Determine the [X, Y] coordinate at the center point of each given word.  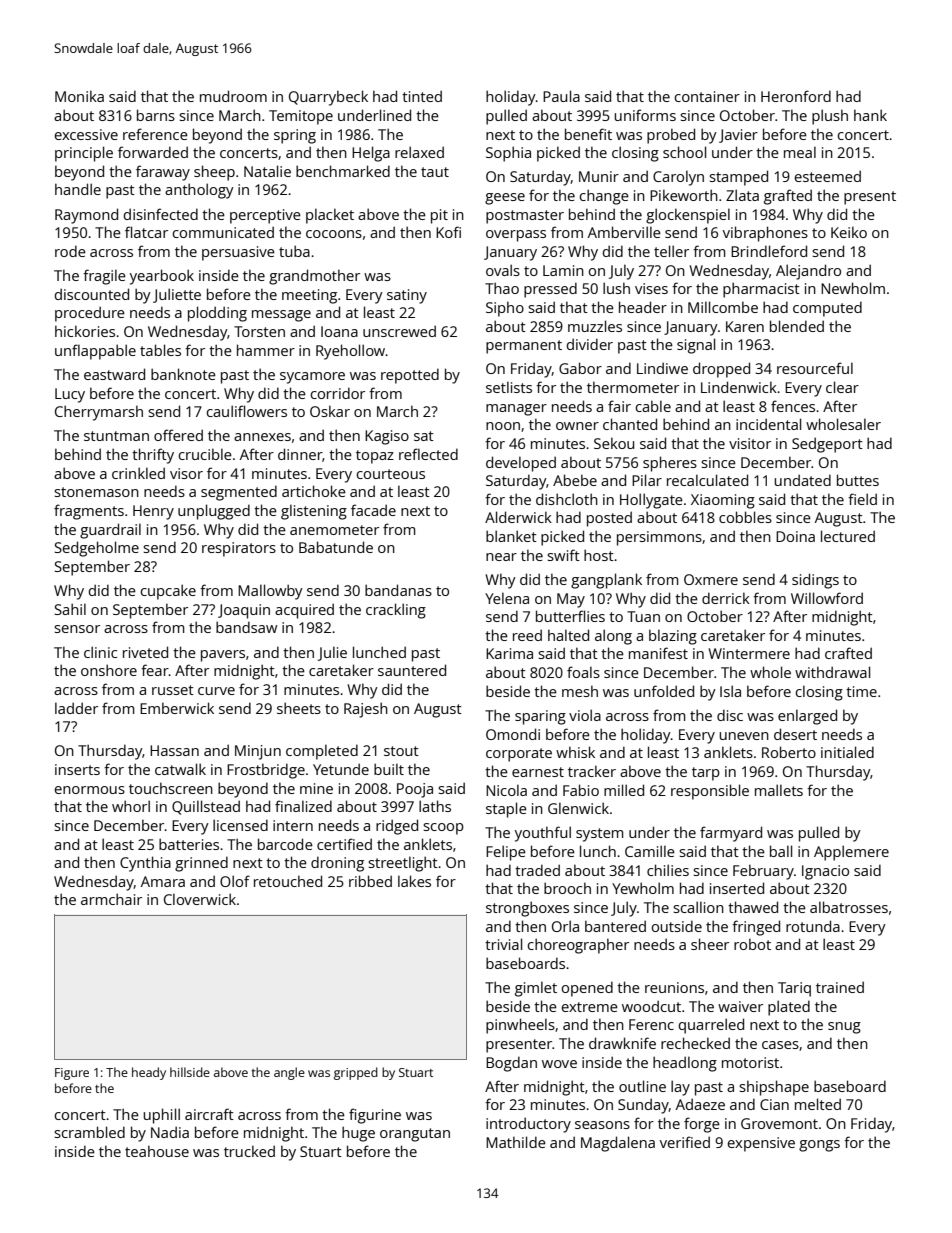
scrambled [89, 1132]
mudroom [233, 96]
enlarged [807, 717]
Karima [509, 653]
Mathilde [516, 1142]
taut [435, 172]
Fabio [581, 790]
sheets [299, 708]
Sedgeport [827, 445]
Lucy [70, 395]
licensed [240, 825]
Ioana [339, 331]
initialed [847, 752]
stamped [738, 178]
